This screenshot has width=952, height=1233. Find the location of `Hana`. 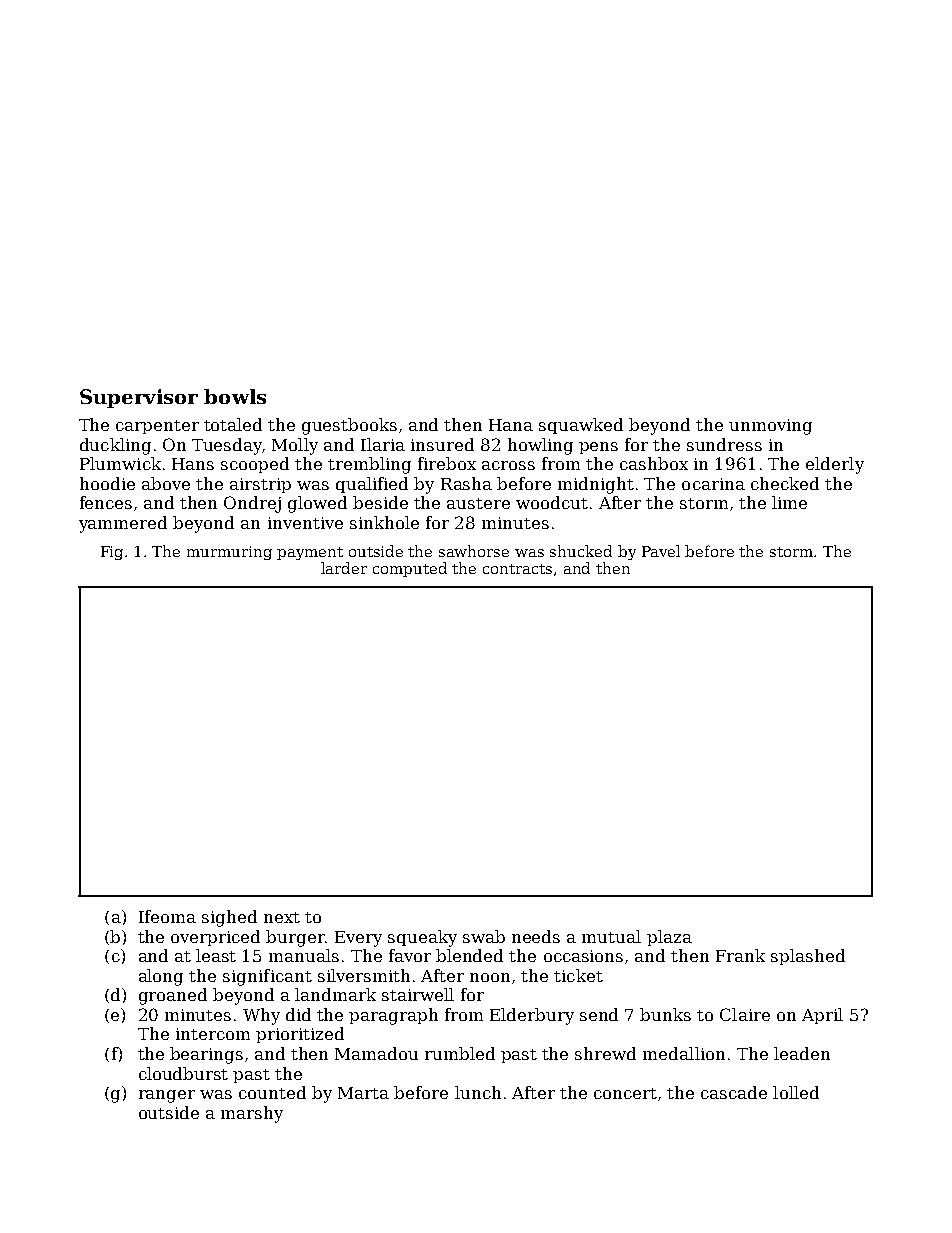

Hana is located at coordinates (511, 425).
